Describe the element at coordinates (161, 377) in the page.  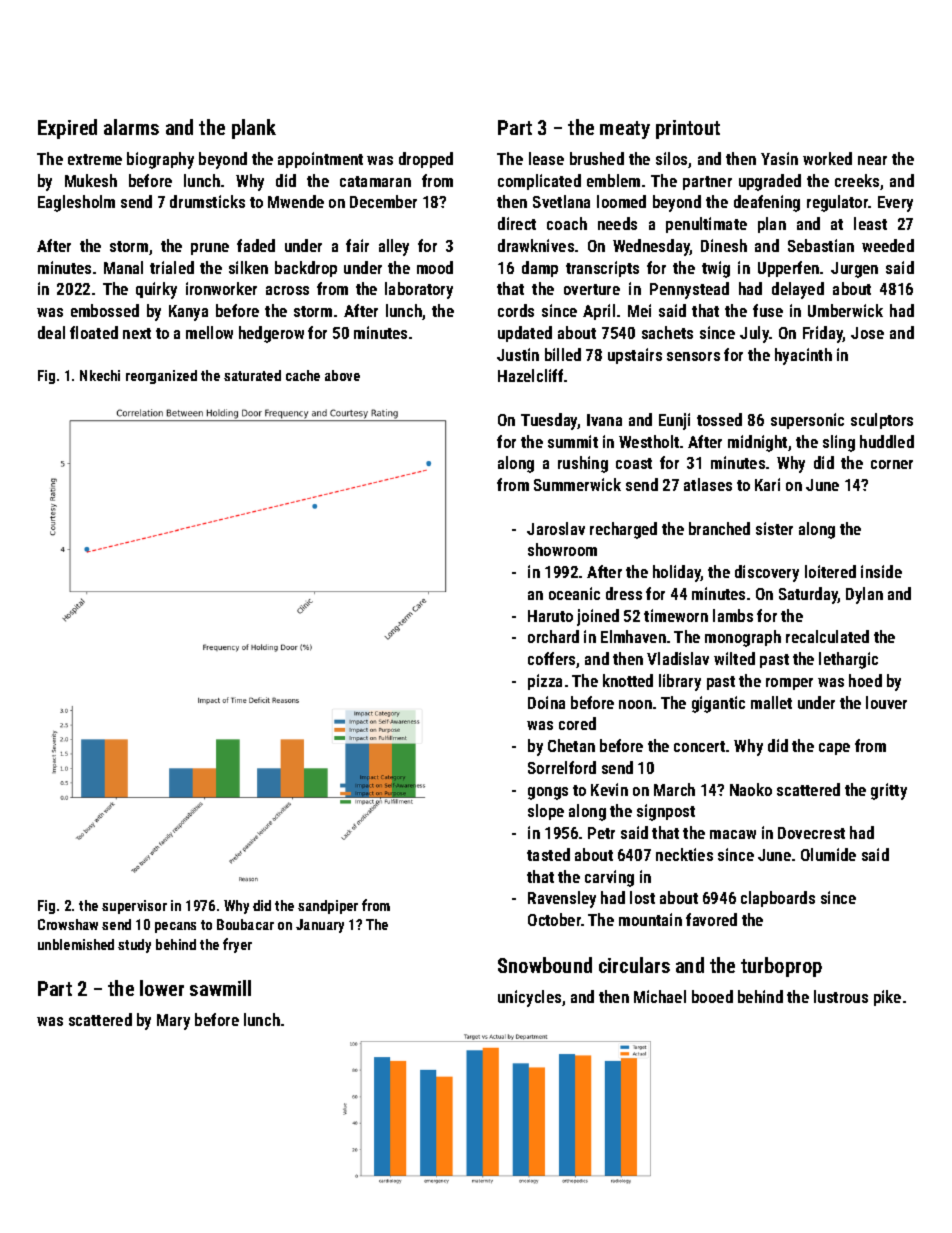
I see `reorganized` at that location.
